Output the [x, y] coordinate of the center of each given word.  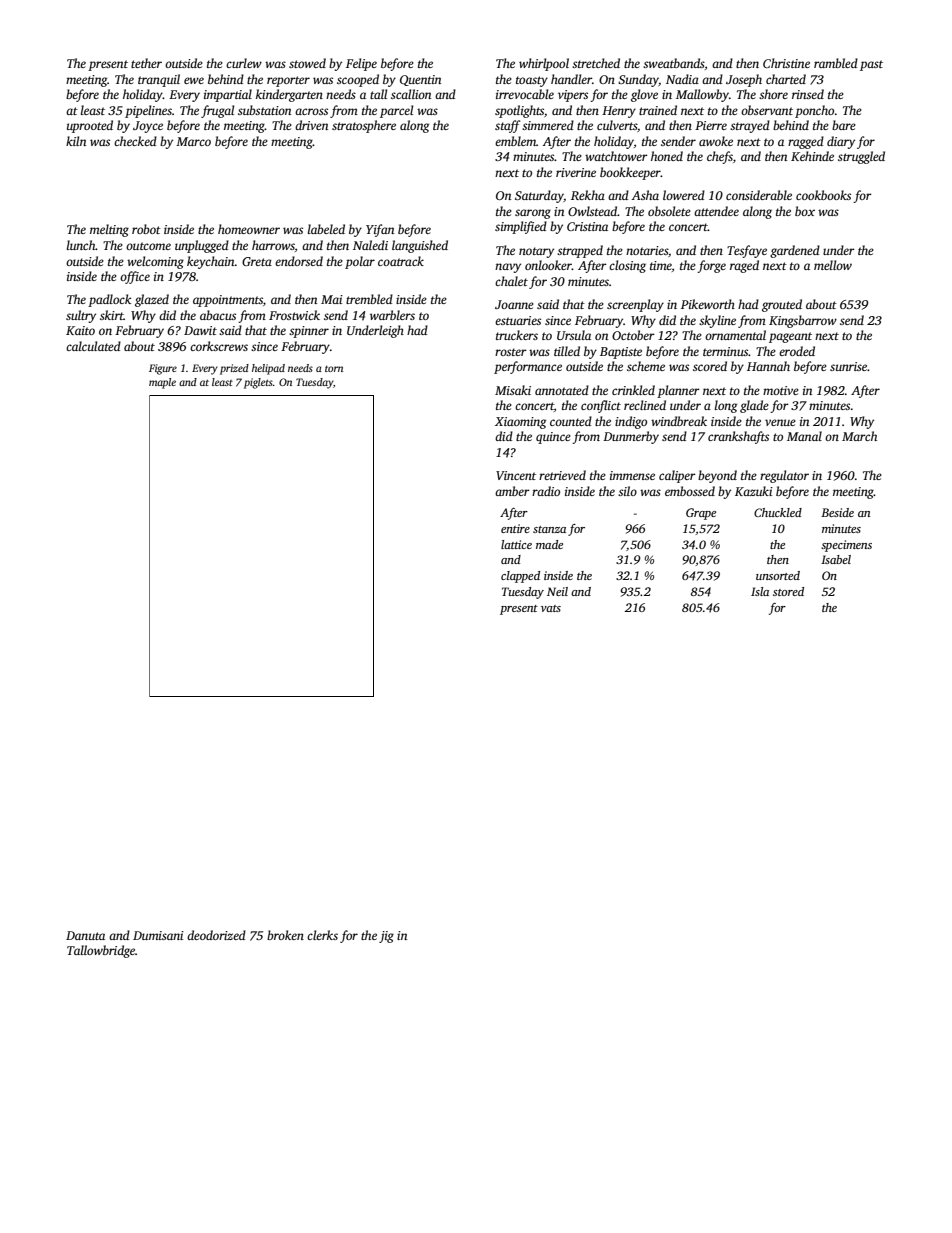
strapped [580, 251]
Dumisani [158, 935]
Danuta [85, 935]
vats [551, 608]
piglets [258, 383]
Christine [786, 63]
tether [146, 63]
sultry [81, 316]
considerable [759, 195]
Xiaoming [520, 423]
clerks [322, 935]
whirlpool [544, 64]
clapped [520, 577]
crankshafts [738, 437]
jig [386, 937]
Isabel [836, 559]
